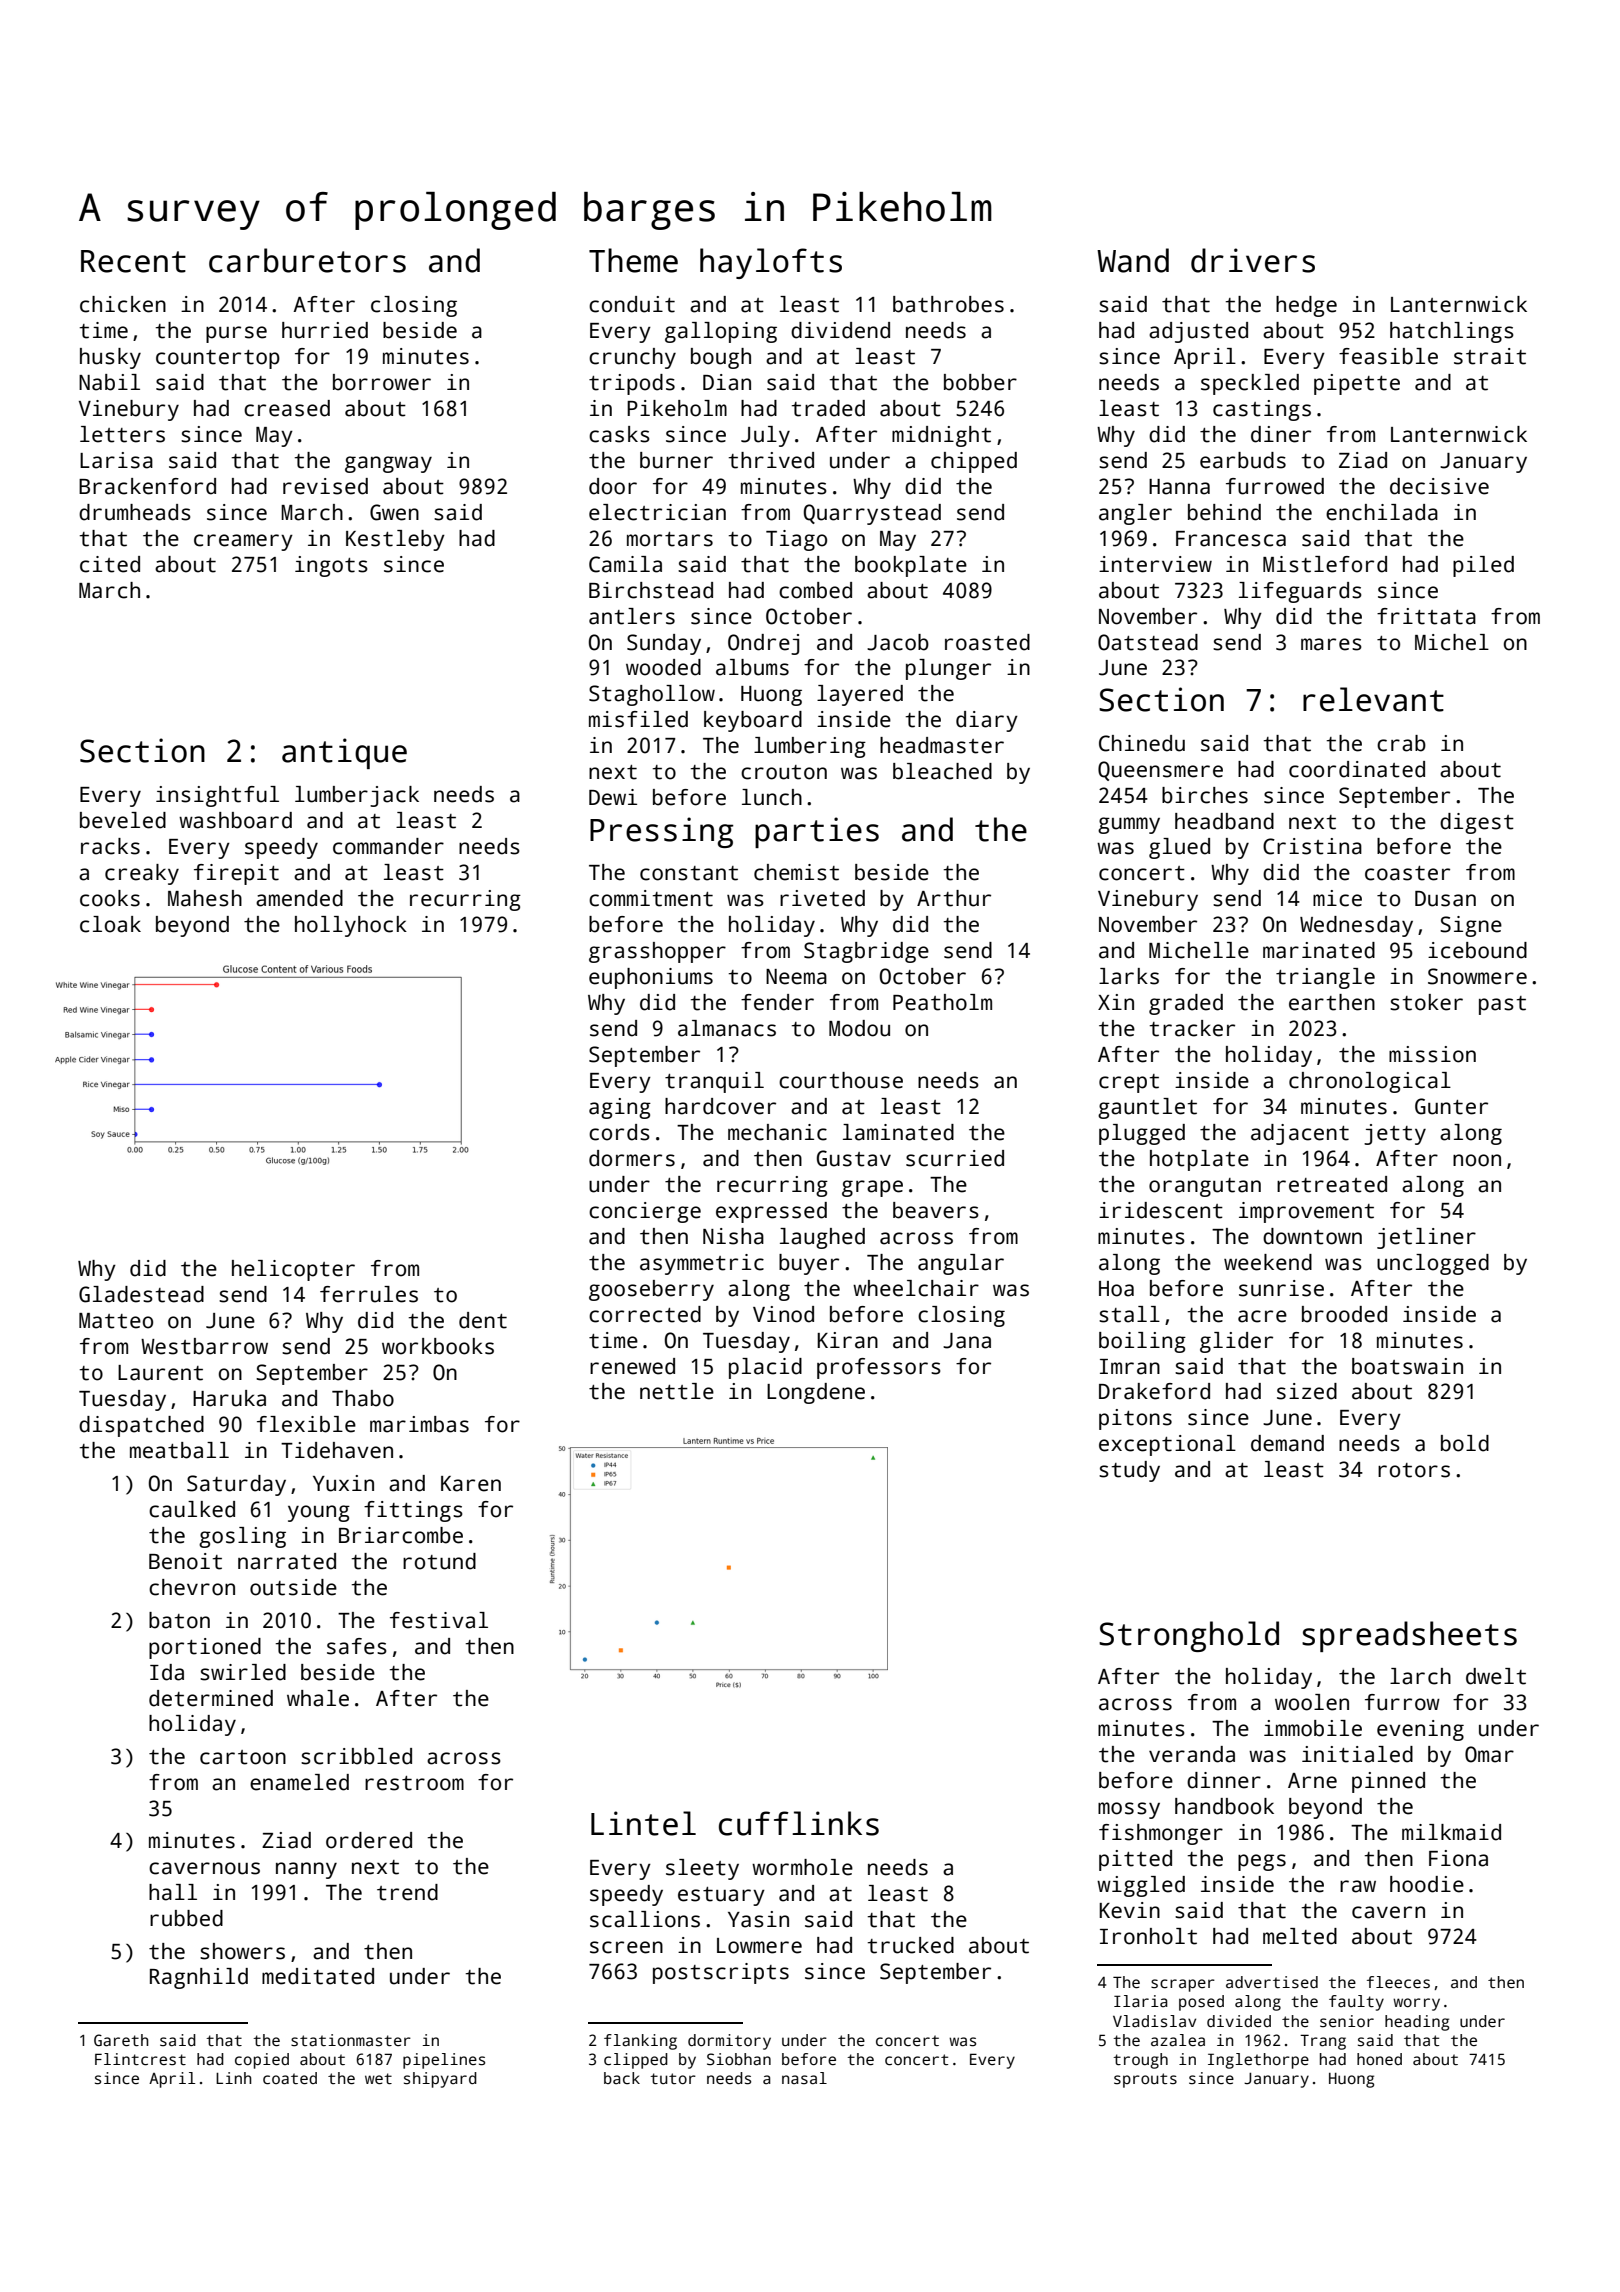  Describe the element at coordinates (1319, 950) in the screenshot. I see `marinated` at that location.
